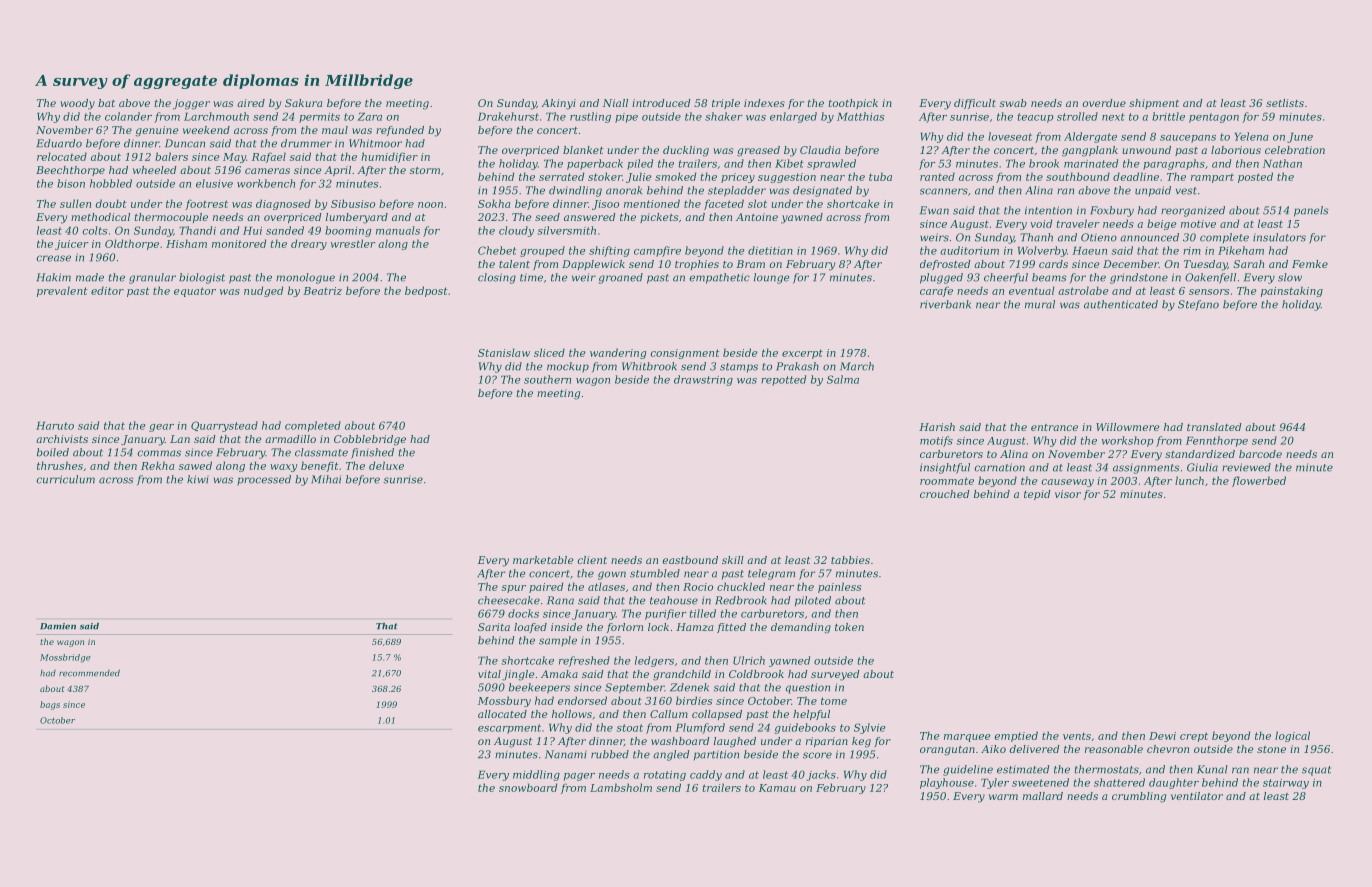 This screenshot has height=887, width=1372. What do you see at coordinates (337, 171) in the screenshot?
I see `April` at bounding box center [337, 171].
